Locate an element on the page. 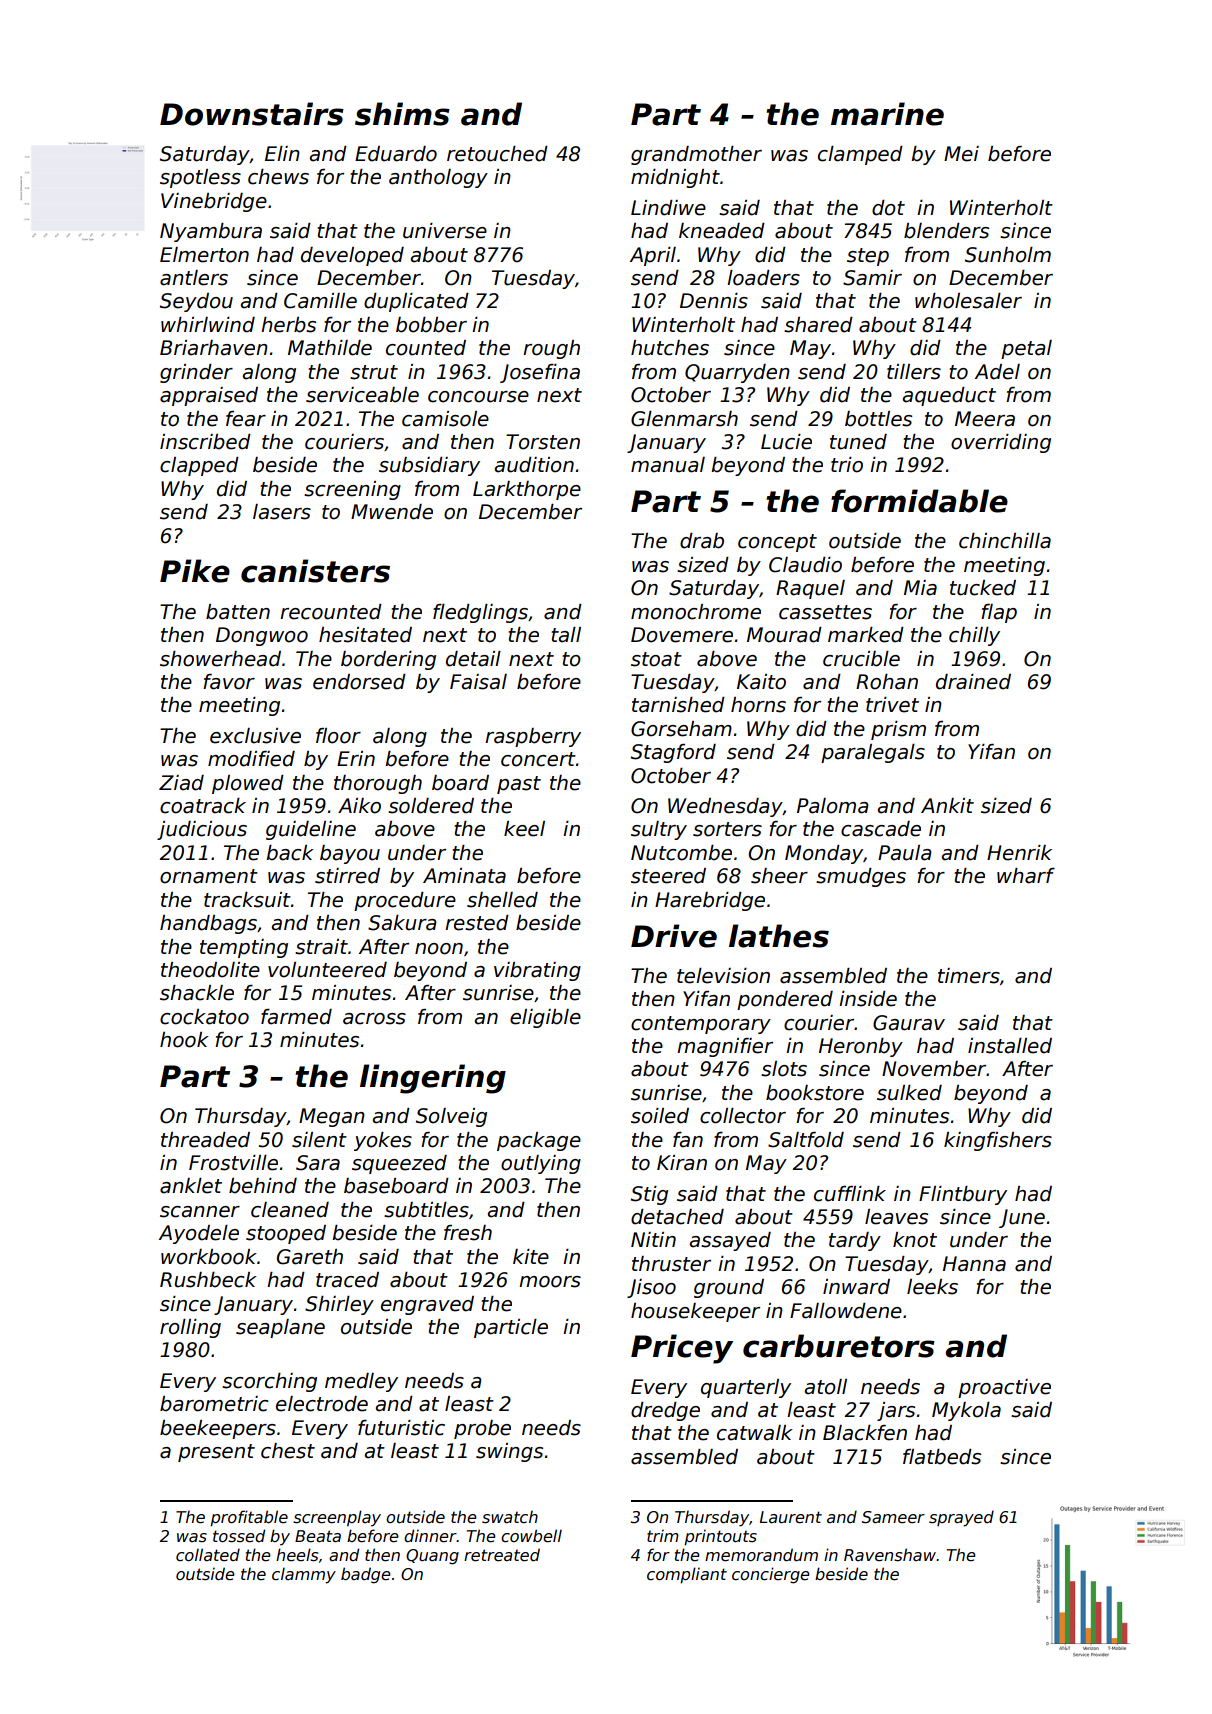  chinchilla is located at coordinates (1005, 541).
